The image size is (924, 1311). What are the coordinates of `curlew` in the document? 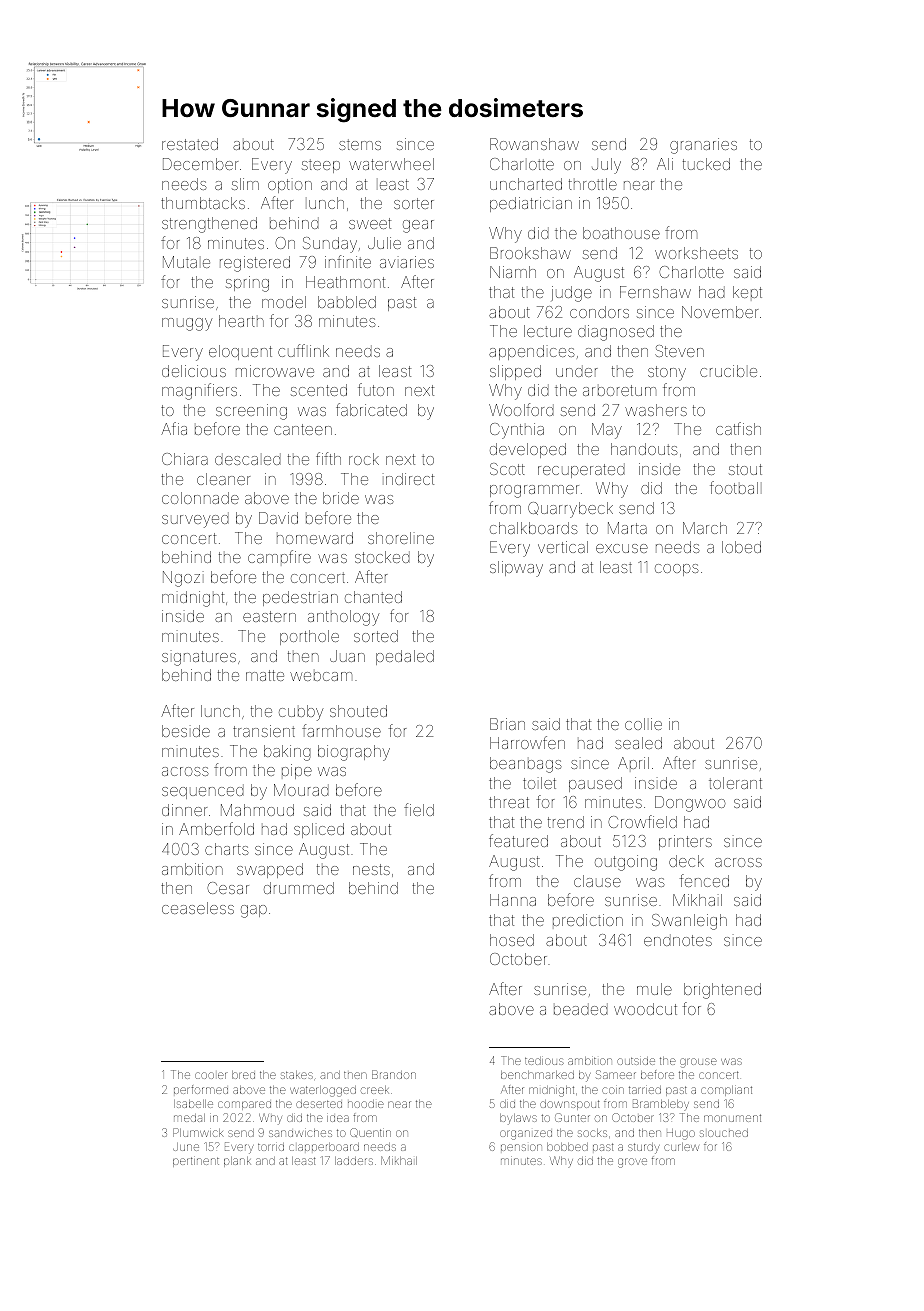 It's located at (681, 1147).
